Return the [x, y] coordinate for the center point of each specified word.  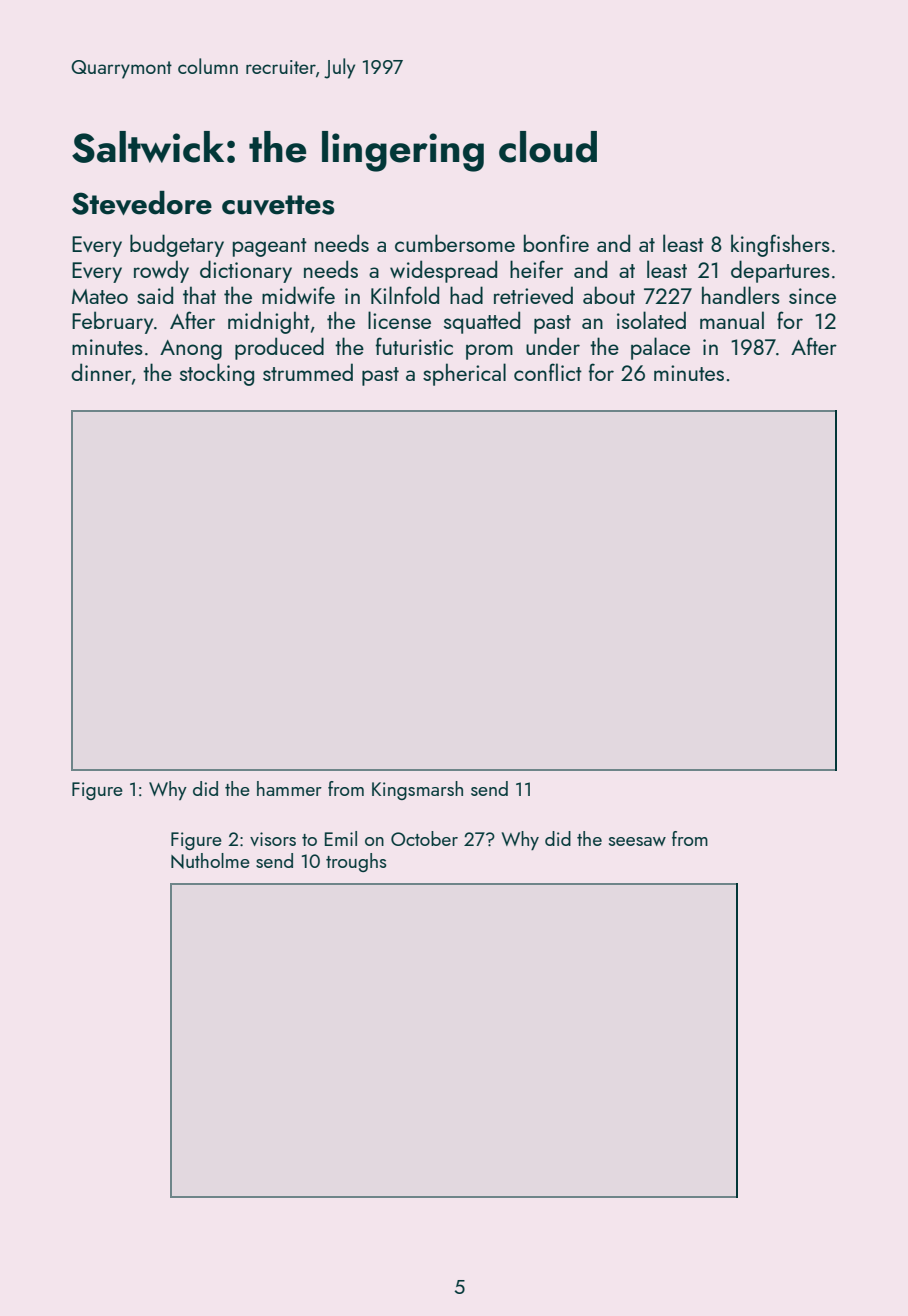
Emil [341, 838]
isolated [651, 320]
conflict [548, 372]
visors [273, 839]
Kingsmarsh [417, 790]
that [199, 295]
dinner [101, 372]
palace [660, 348]
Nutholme [210, 861]
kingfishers [780, 245]
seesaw [637, 841]
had [466, 295]
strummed [308, 372]
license [399, 320]
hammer [289, 788]
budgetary [177, 245]
